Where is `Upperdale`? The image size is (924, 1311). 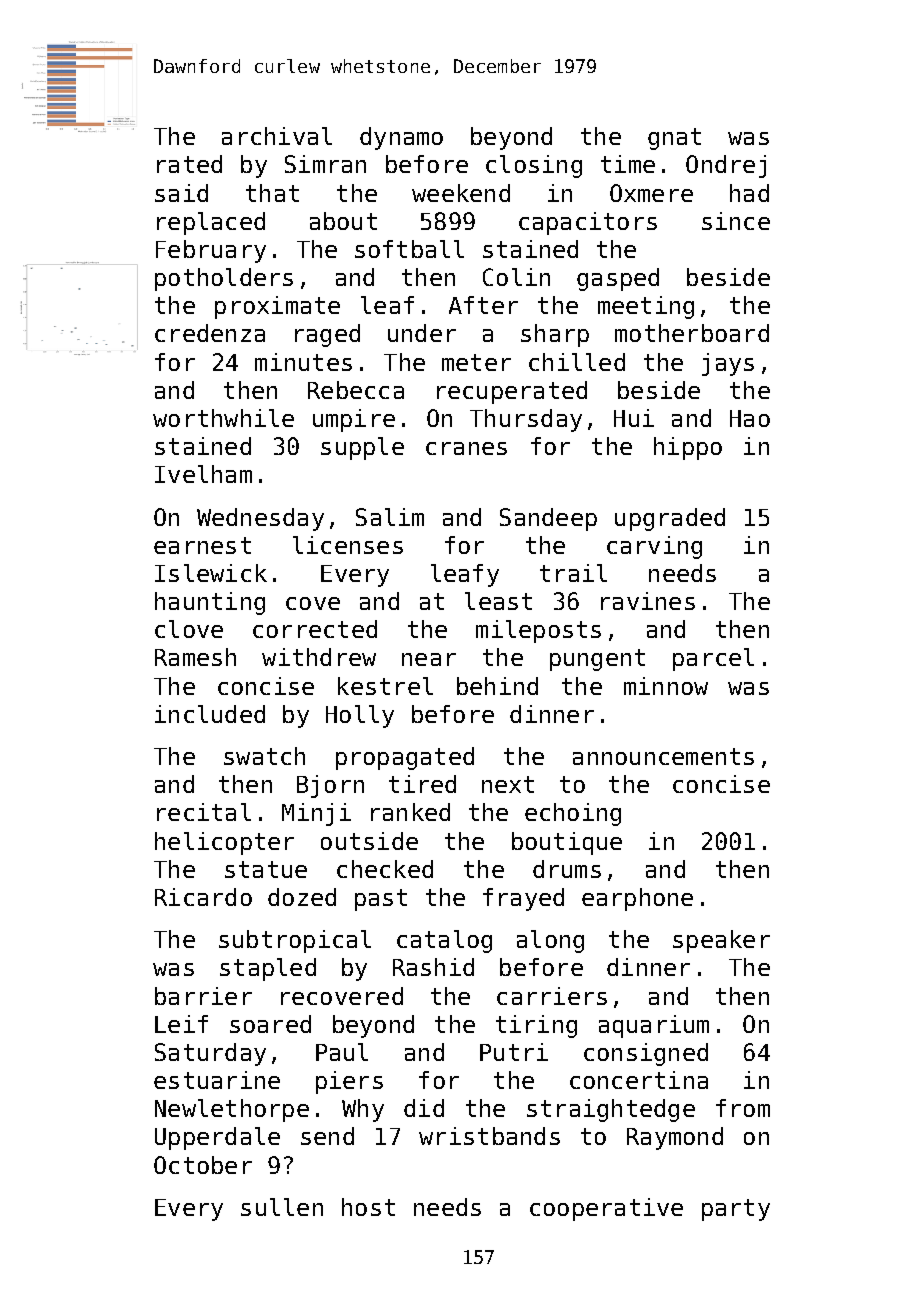 Upperdale is located at coordinates (217, 1138).
